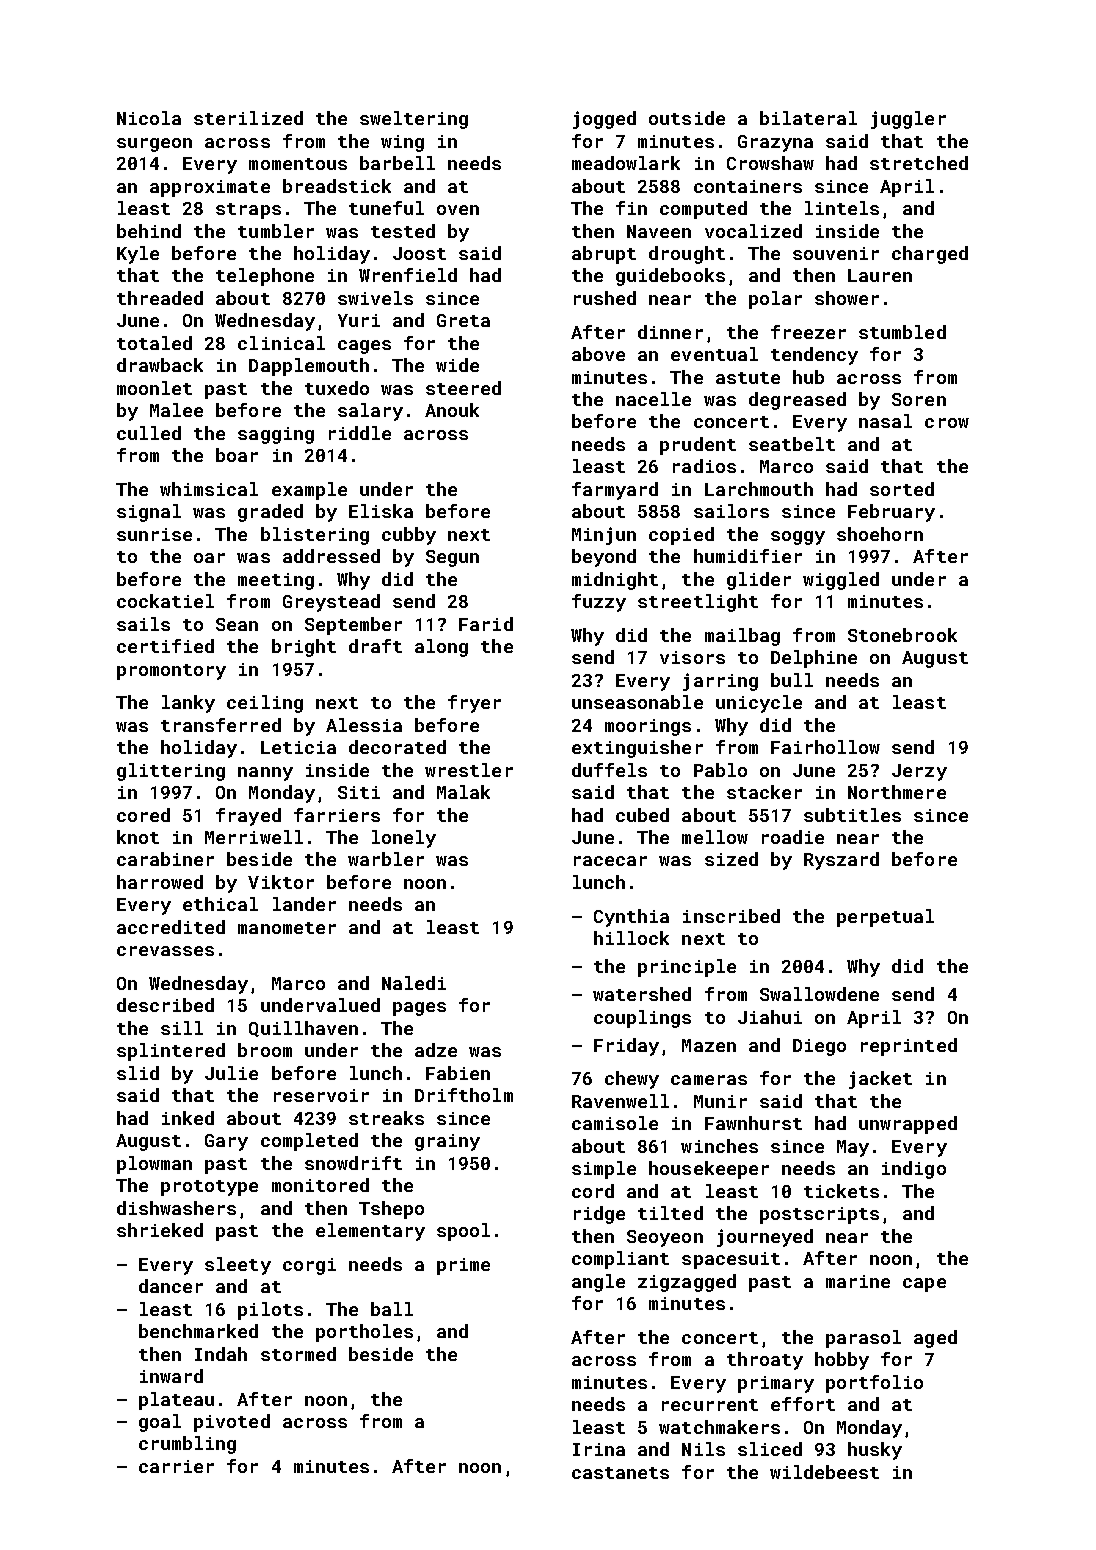  Describe the element at coordinates (160, 1423) in the page. I see `goal` at that location.
